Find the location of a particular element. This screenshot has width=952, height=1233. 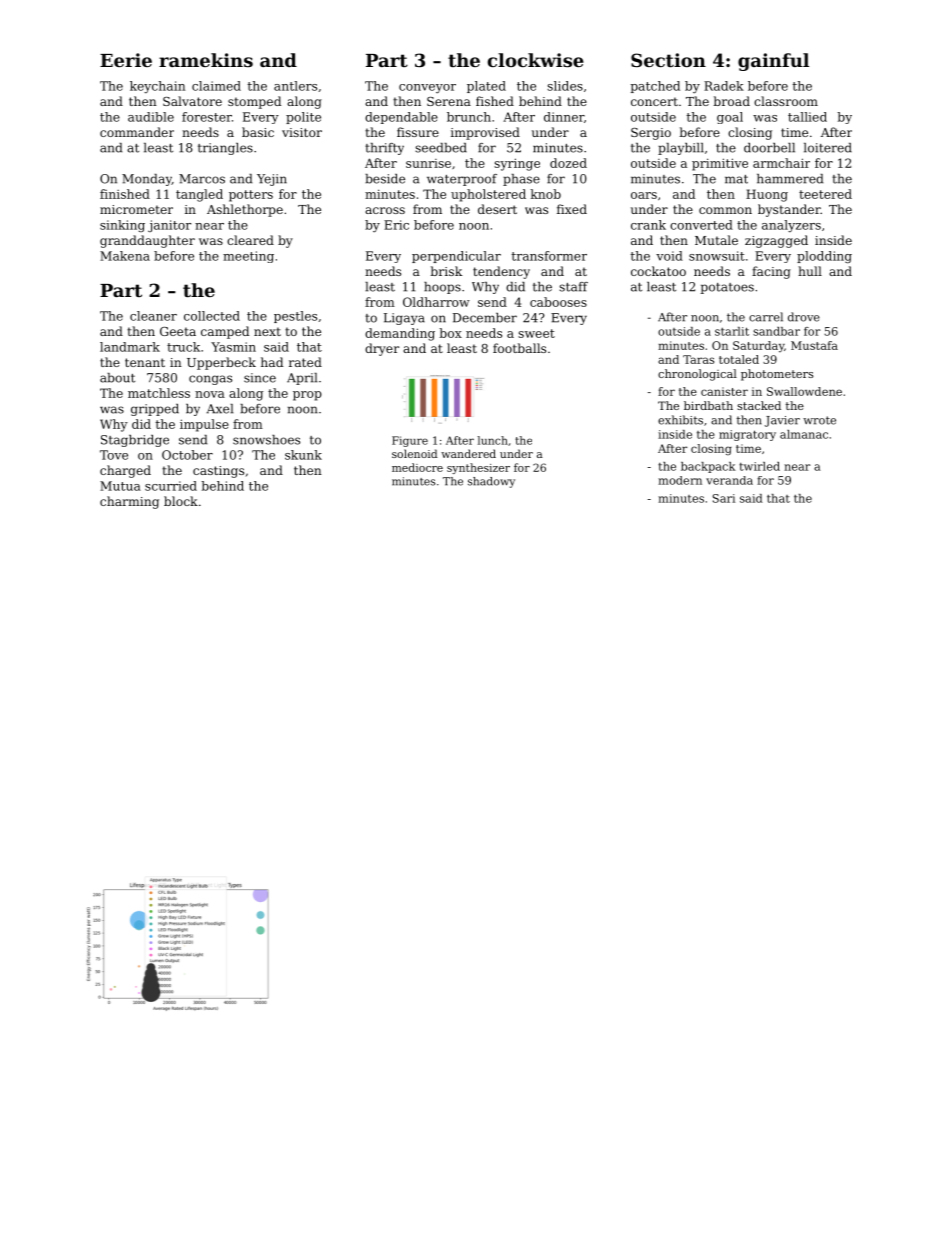

commander is located at coordinates (137, 132).
